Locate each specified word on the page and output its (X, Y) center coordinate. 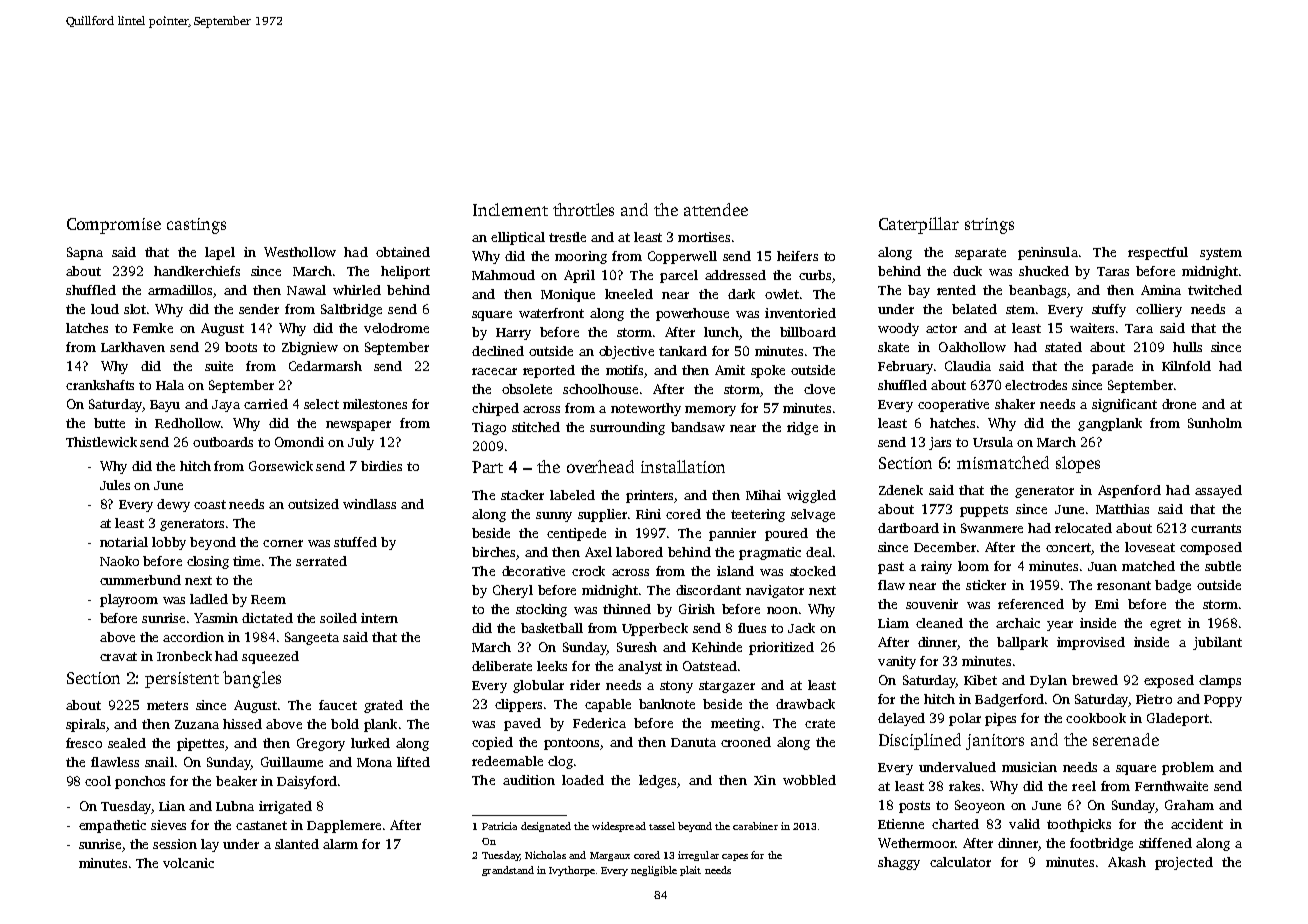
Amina (1161, 290)
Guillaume (292, 762)
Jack (801, 628)
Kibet (980, 680)
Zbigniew (310, 348)
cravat (118, 656)
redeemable (507, 761)
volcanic (188, 863)
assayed (1218, 491)
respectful (1158, 253)
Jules (115, 485)
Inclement (510, 209)
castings (196, 226)
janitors (995, 742)
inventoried (800, 313)
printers (649, 496)
